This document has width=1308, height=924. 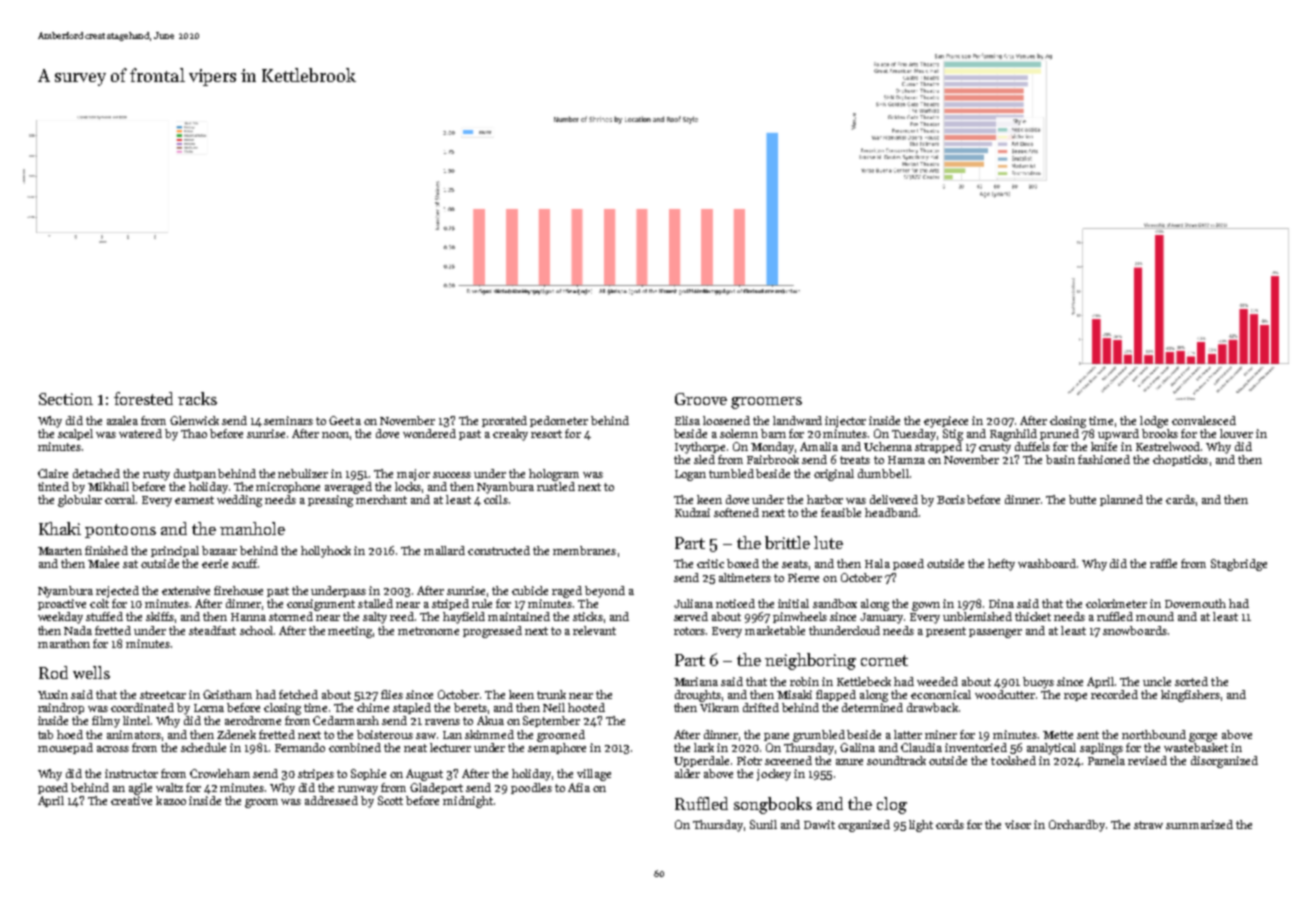 What do you see at coordinates (1190, 696) in the document?
I see `kingfishers` at bounding box center [1190, 696].
